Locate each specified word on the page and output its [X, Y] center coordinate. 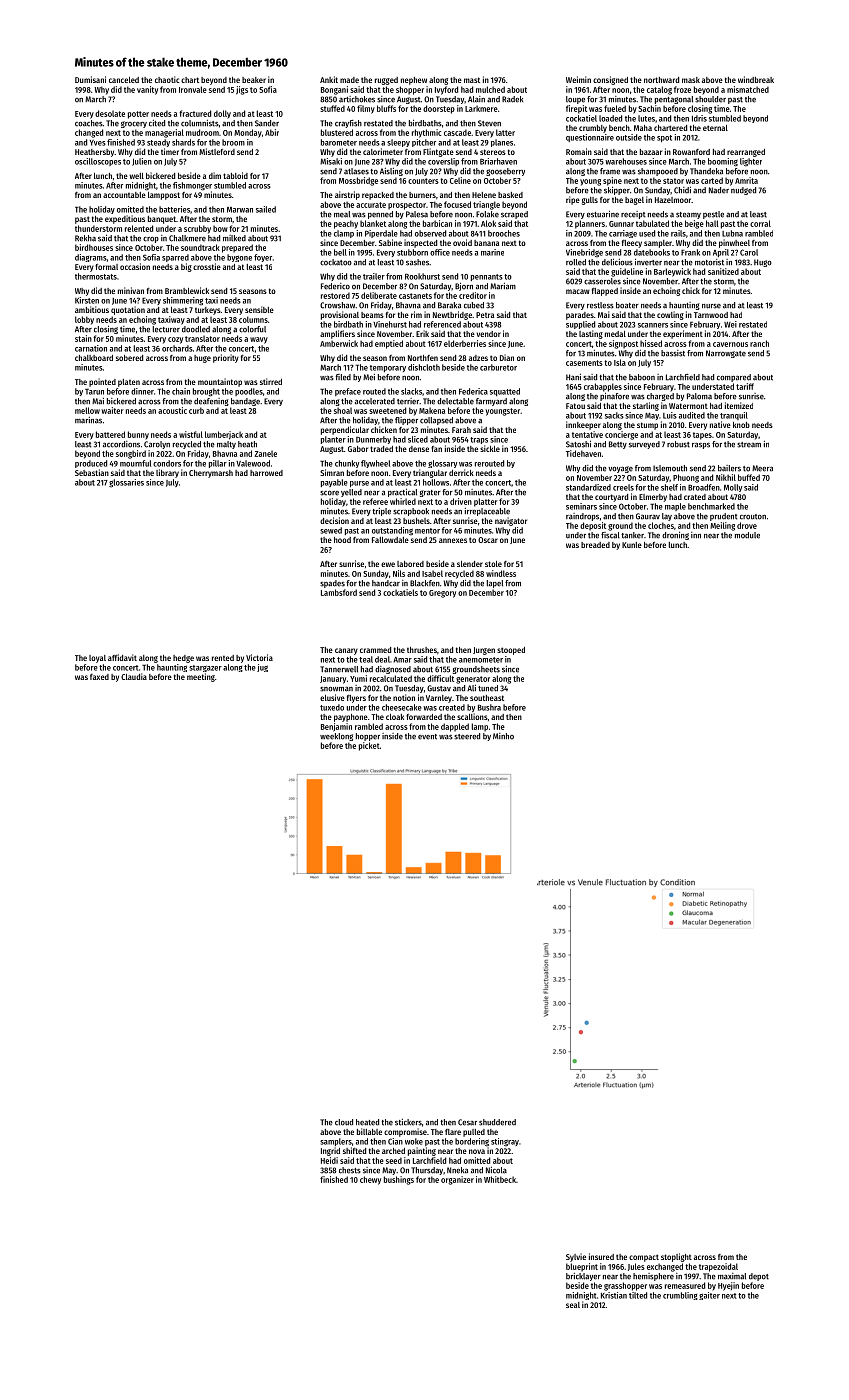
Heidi [329, 1160]
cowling [670, 315]
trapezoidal [718, 1267]
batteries [174, 209]
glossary [442, 464]
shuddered [497, 1122]
